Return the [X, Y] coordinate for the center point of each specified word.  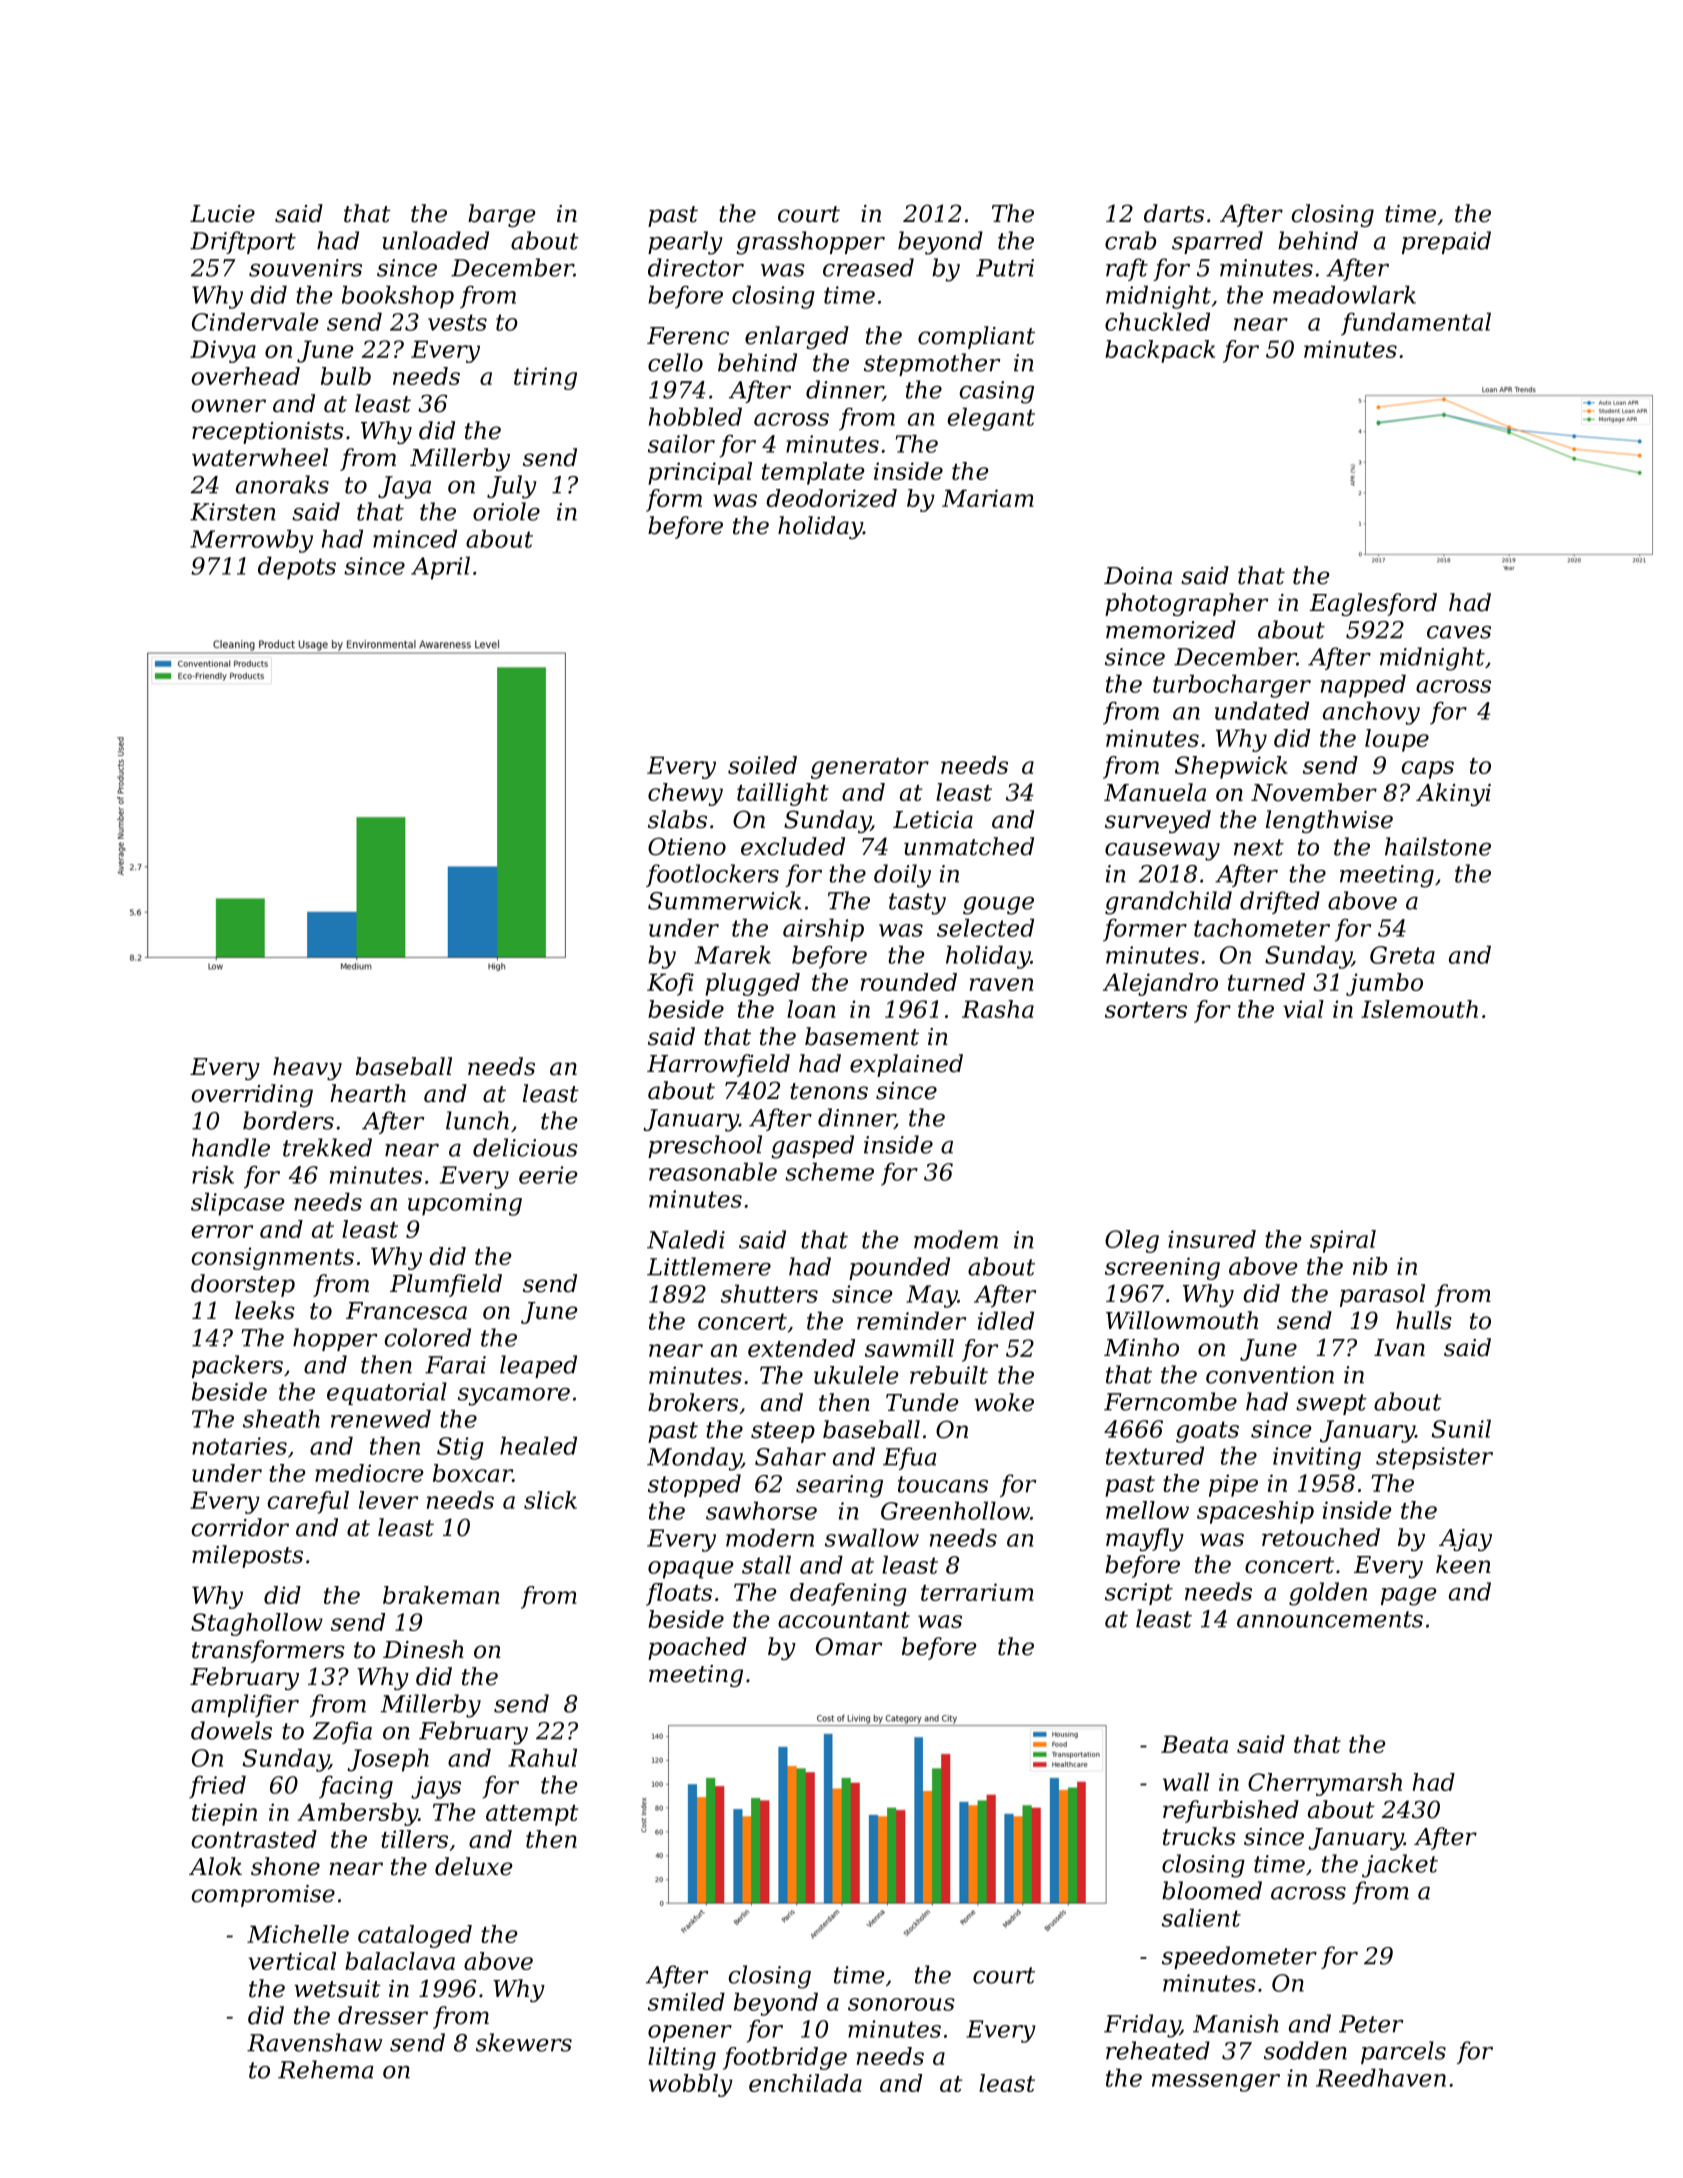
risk [213, 1174]
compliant [976, 337]
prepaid [1446, 242]
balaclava [400, 1961]
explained [906, 1065]
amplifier [245, 1705]
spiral [1343, 1241]
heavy [307, 1068]
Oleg [1132, 1241]
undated [1262, 710]
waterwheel [260, 457]
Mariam [988, 498]
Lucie [222, 214]
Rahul [542, 1757]
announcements [1330, 1619]
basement [862, 1036]
